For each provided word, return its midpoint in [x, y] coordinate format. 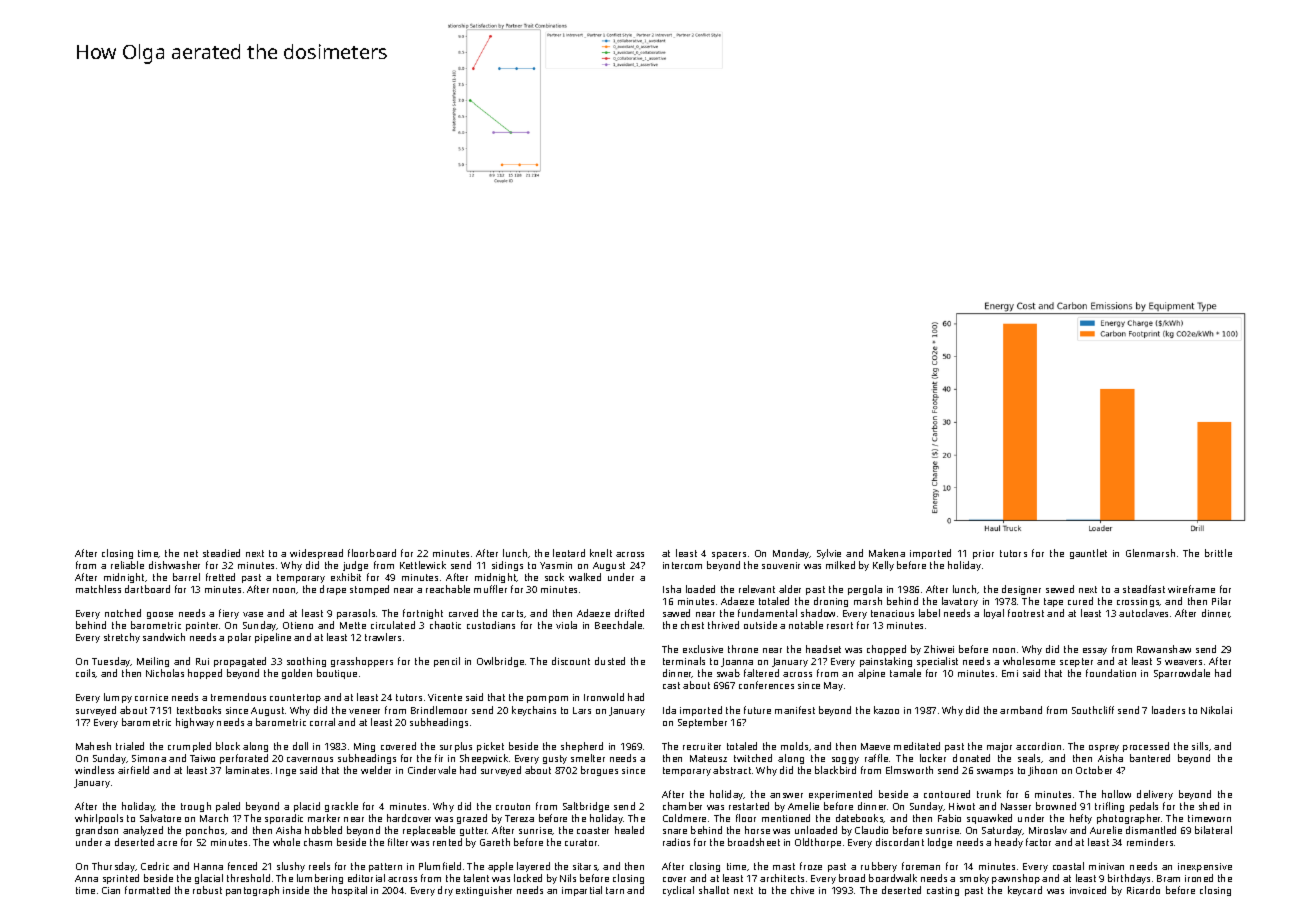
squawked [989, 819]
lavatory [960, 602]
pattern [385, 867]
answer [786, 795]
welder [376, 770]
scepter [1076, 662]
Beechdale [618, 625]
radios [676, 842]
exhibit [346, 577]
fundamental [767, 613]
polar [239, 638]
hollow [1116, 794]
